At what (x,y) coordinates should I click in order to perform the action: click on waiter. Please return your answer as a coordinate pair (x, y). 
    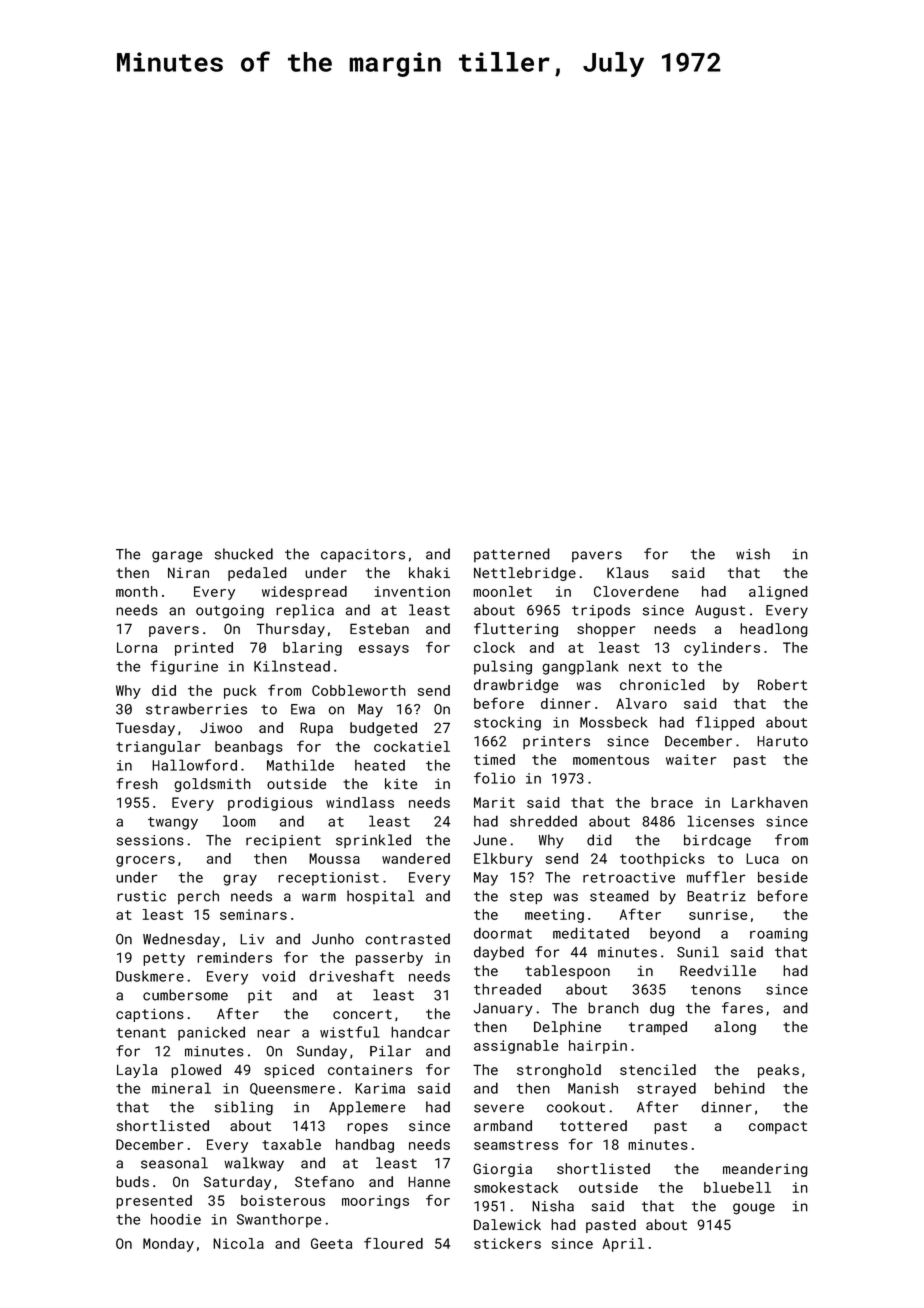
    Looking at the image, I should click on (691, 759).
